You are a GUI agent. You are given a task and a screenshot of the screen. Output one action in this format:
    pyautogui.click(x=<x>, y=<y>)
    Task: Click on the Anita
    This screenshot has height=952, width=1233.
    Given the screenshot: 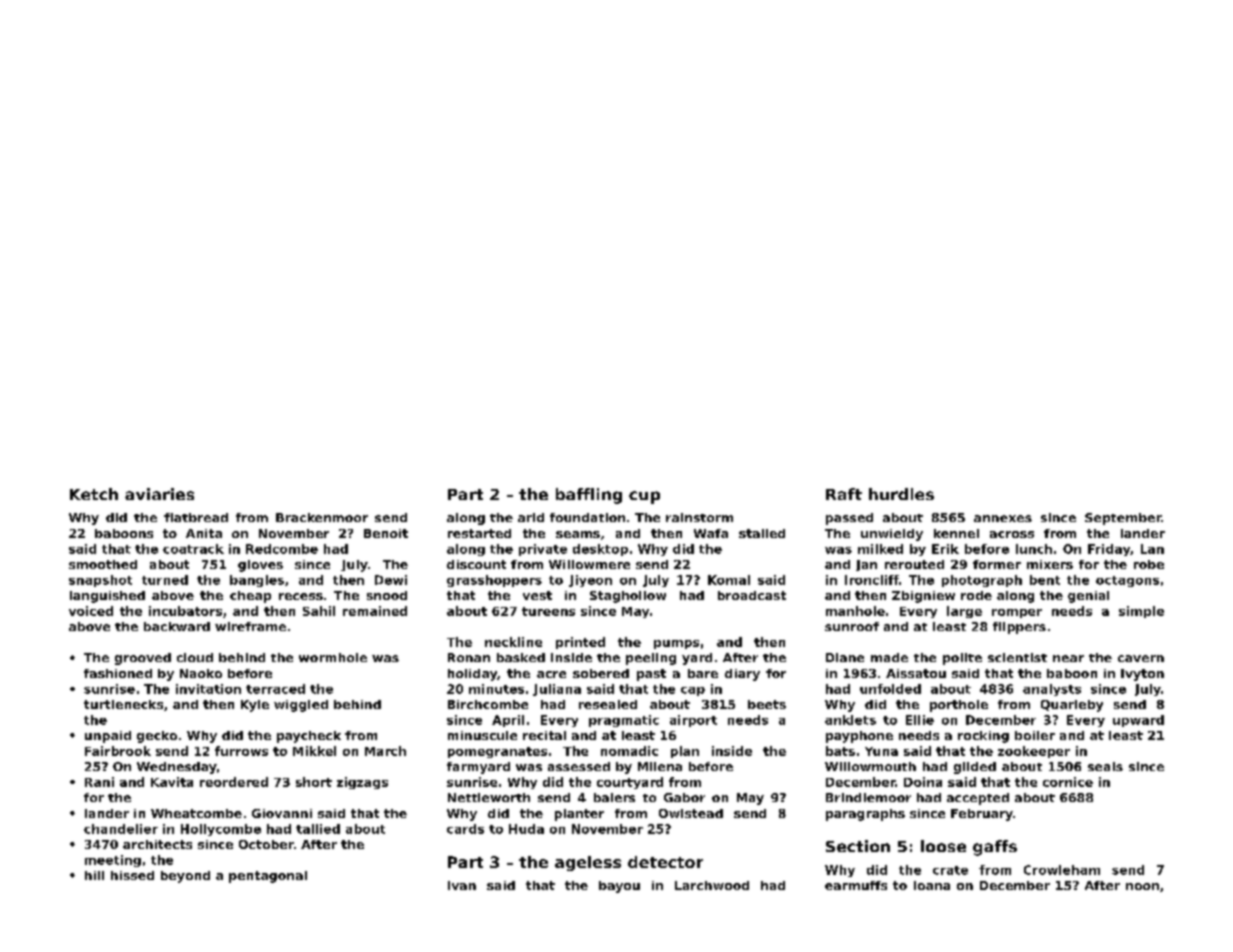 What is the action you would take?
    pyautogui.click(x=204, y=533)
